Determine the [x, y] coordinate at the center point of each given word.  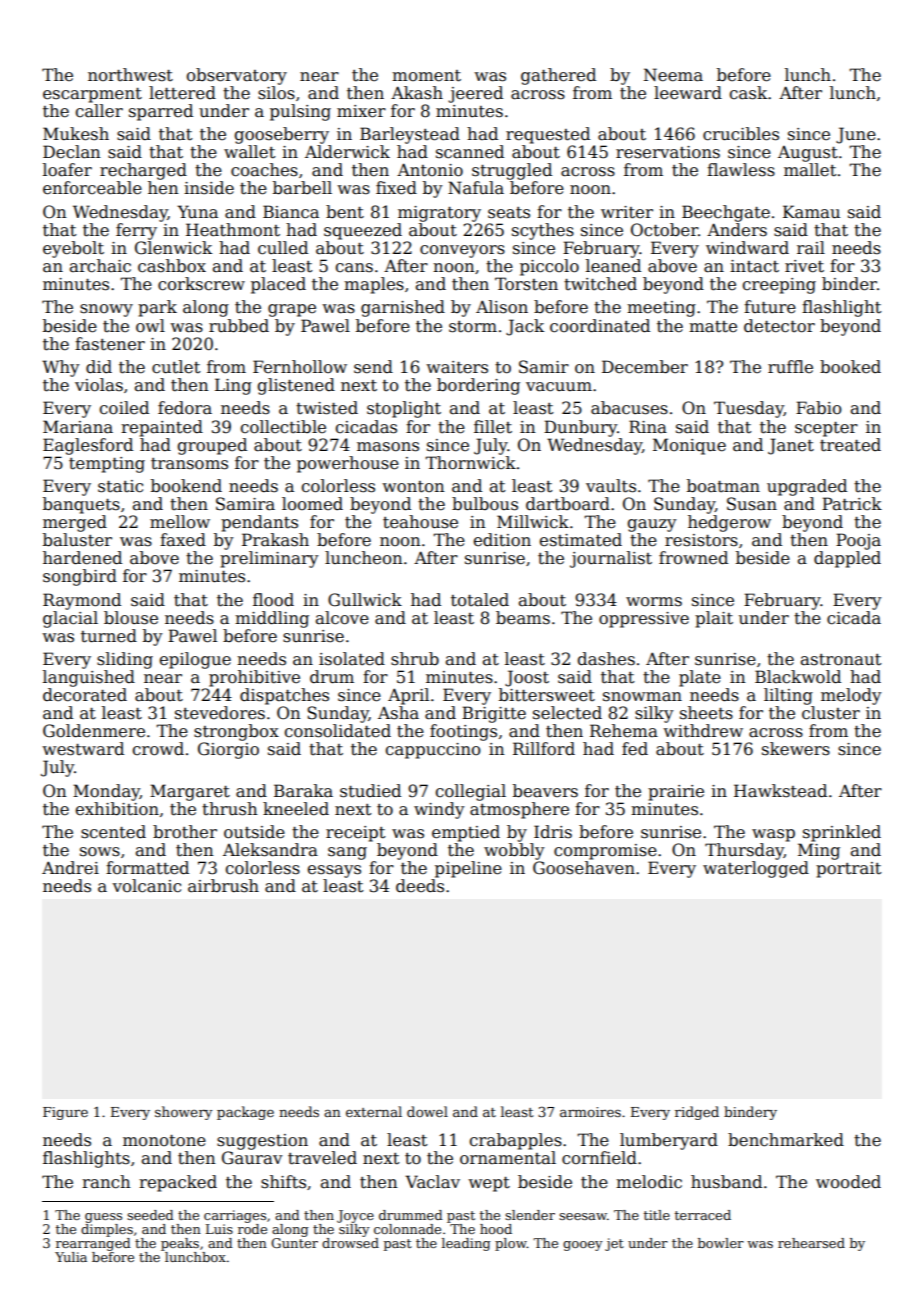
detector [779, 326]
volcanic [146, 886]
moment [426, 76]
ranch [106, 1182]
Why [61, 368]
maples [374, 285]
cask [748, 93]
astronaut [841, 660]
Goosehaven [584, 868]
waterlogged [756, 869]
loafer [67, 170]
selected [567, 713]
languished [89, 678]
